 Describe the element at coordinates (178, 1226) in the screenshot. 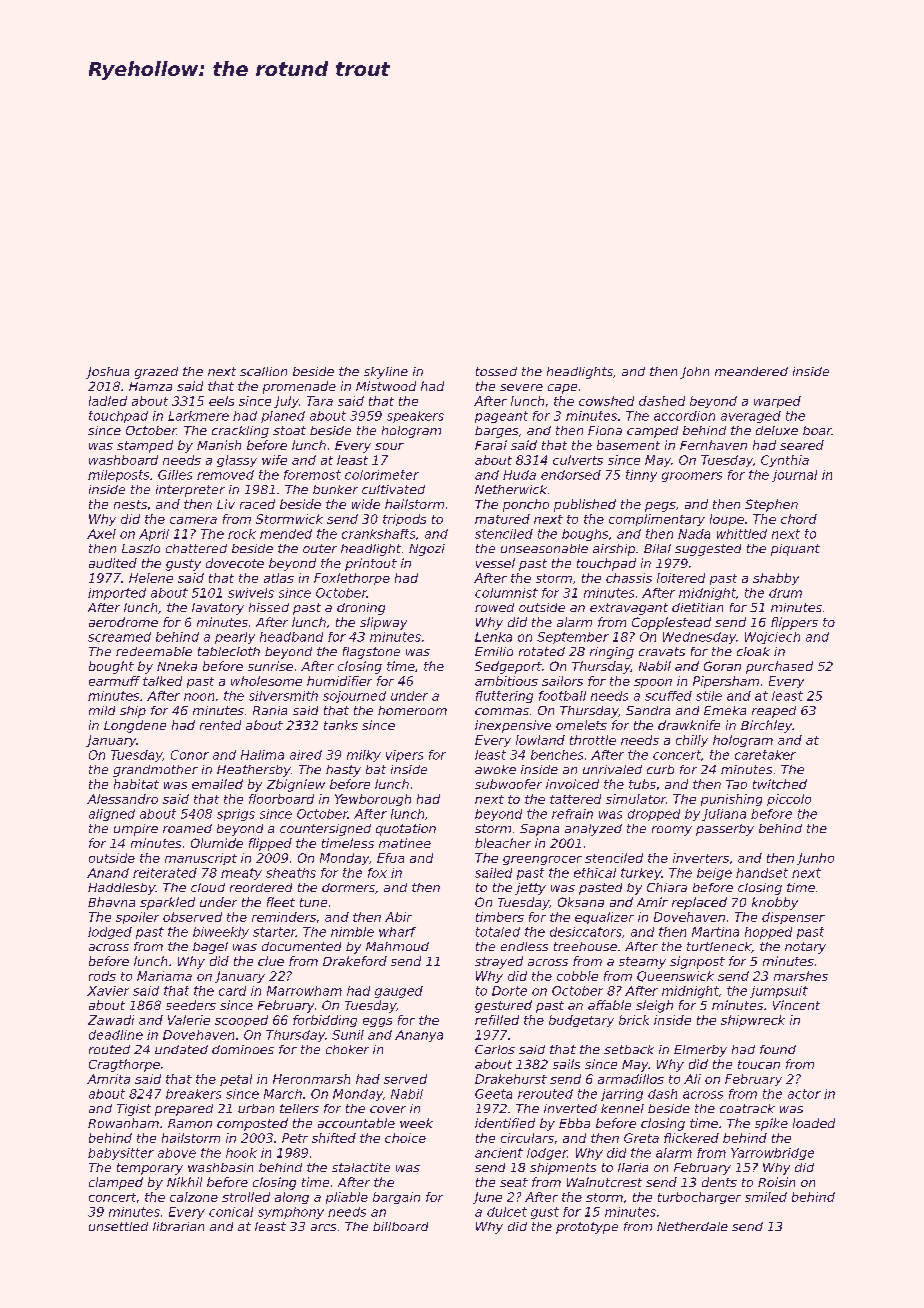

I see `librarian` at that location.
